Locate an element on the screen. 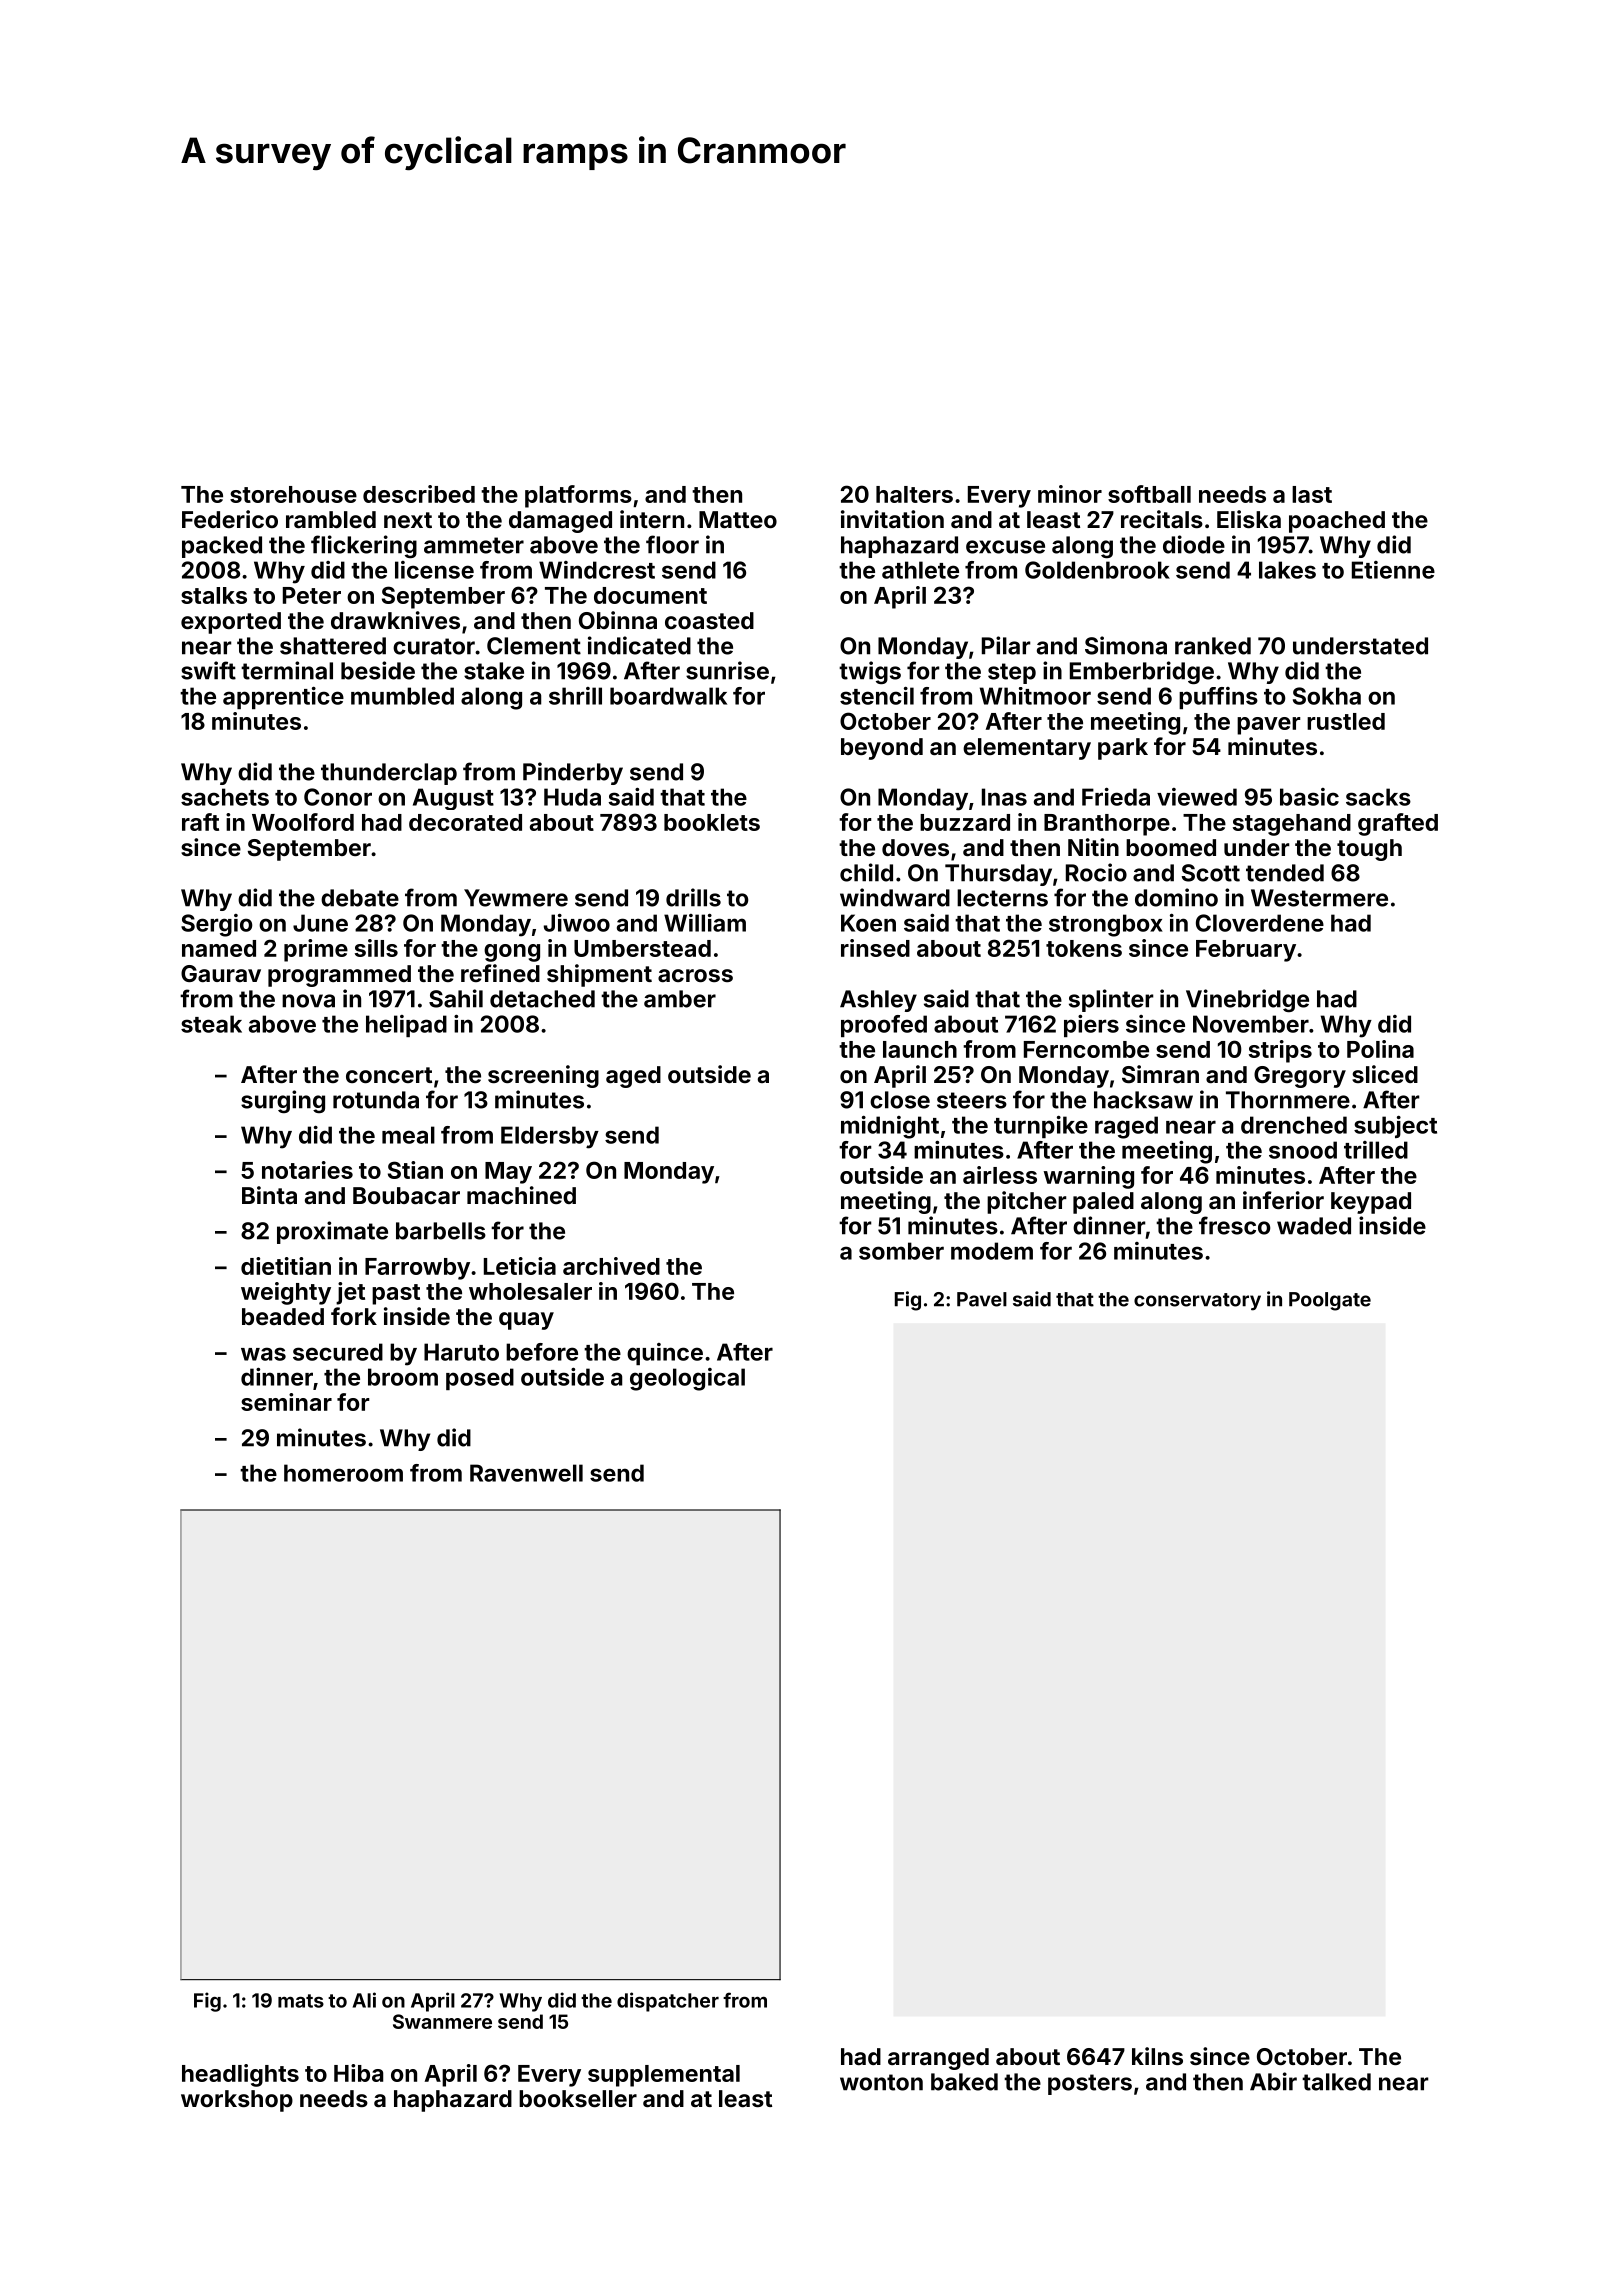  was is located at coordinates (263, 1354).
